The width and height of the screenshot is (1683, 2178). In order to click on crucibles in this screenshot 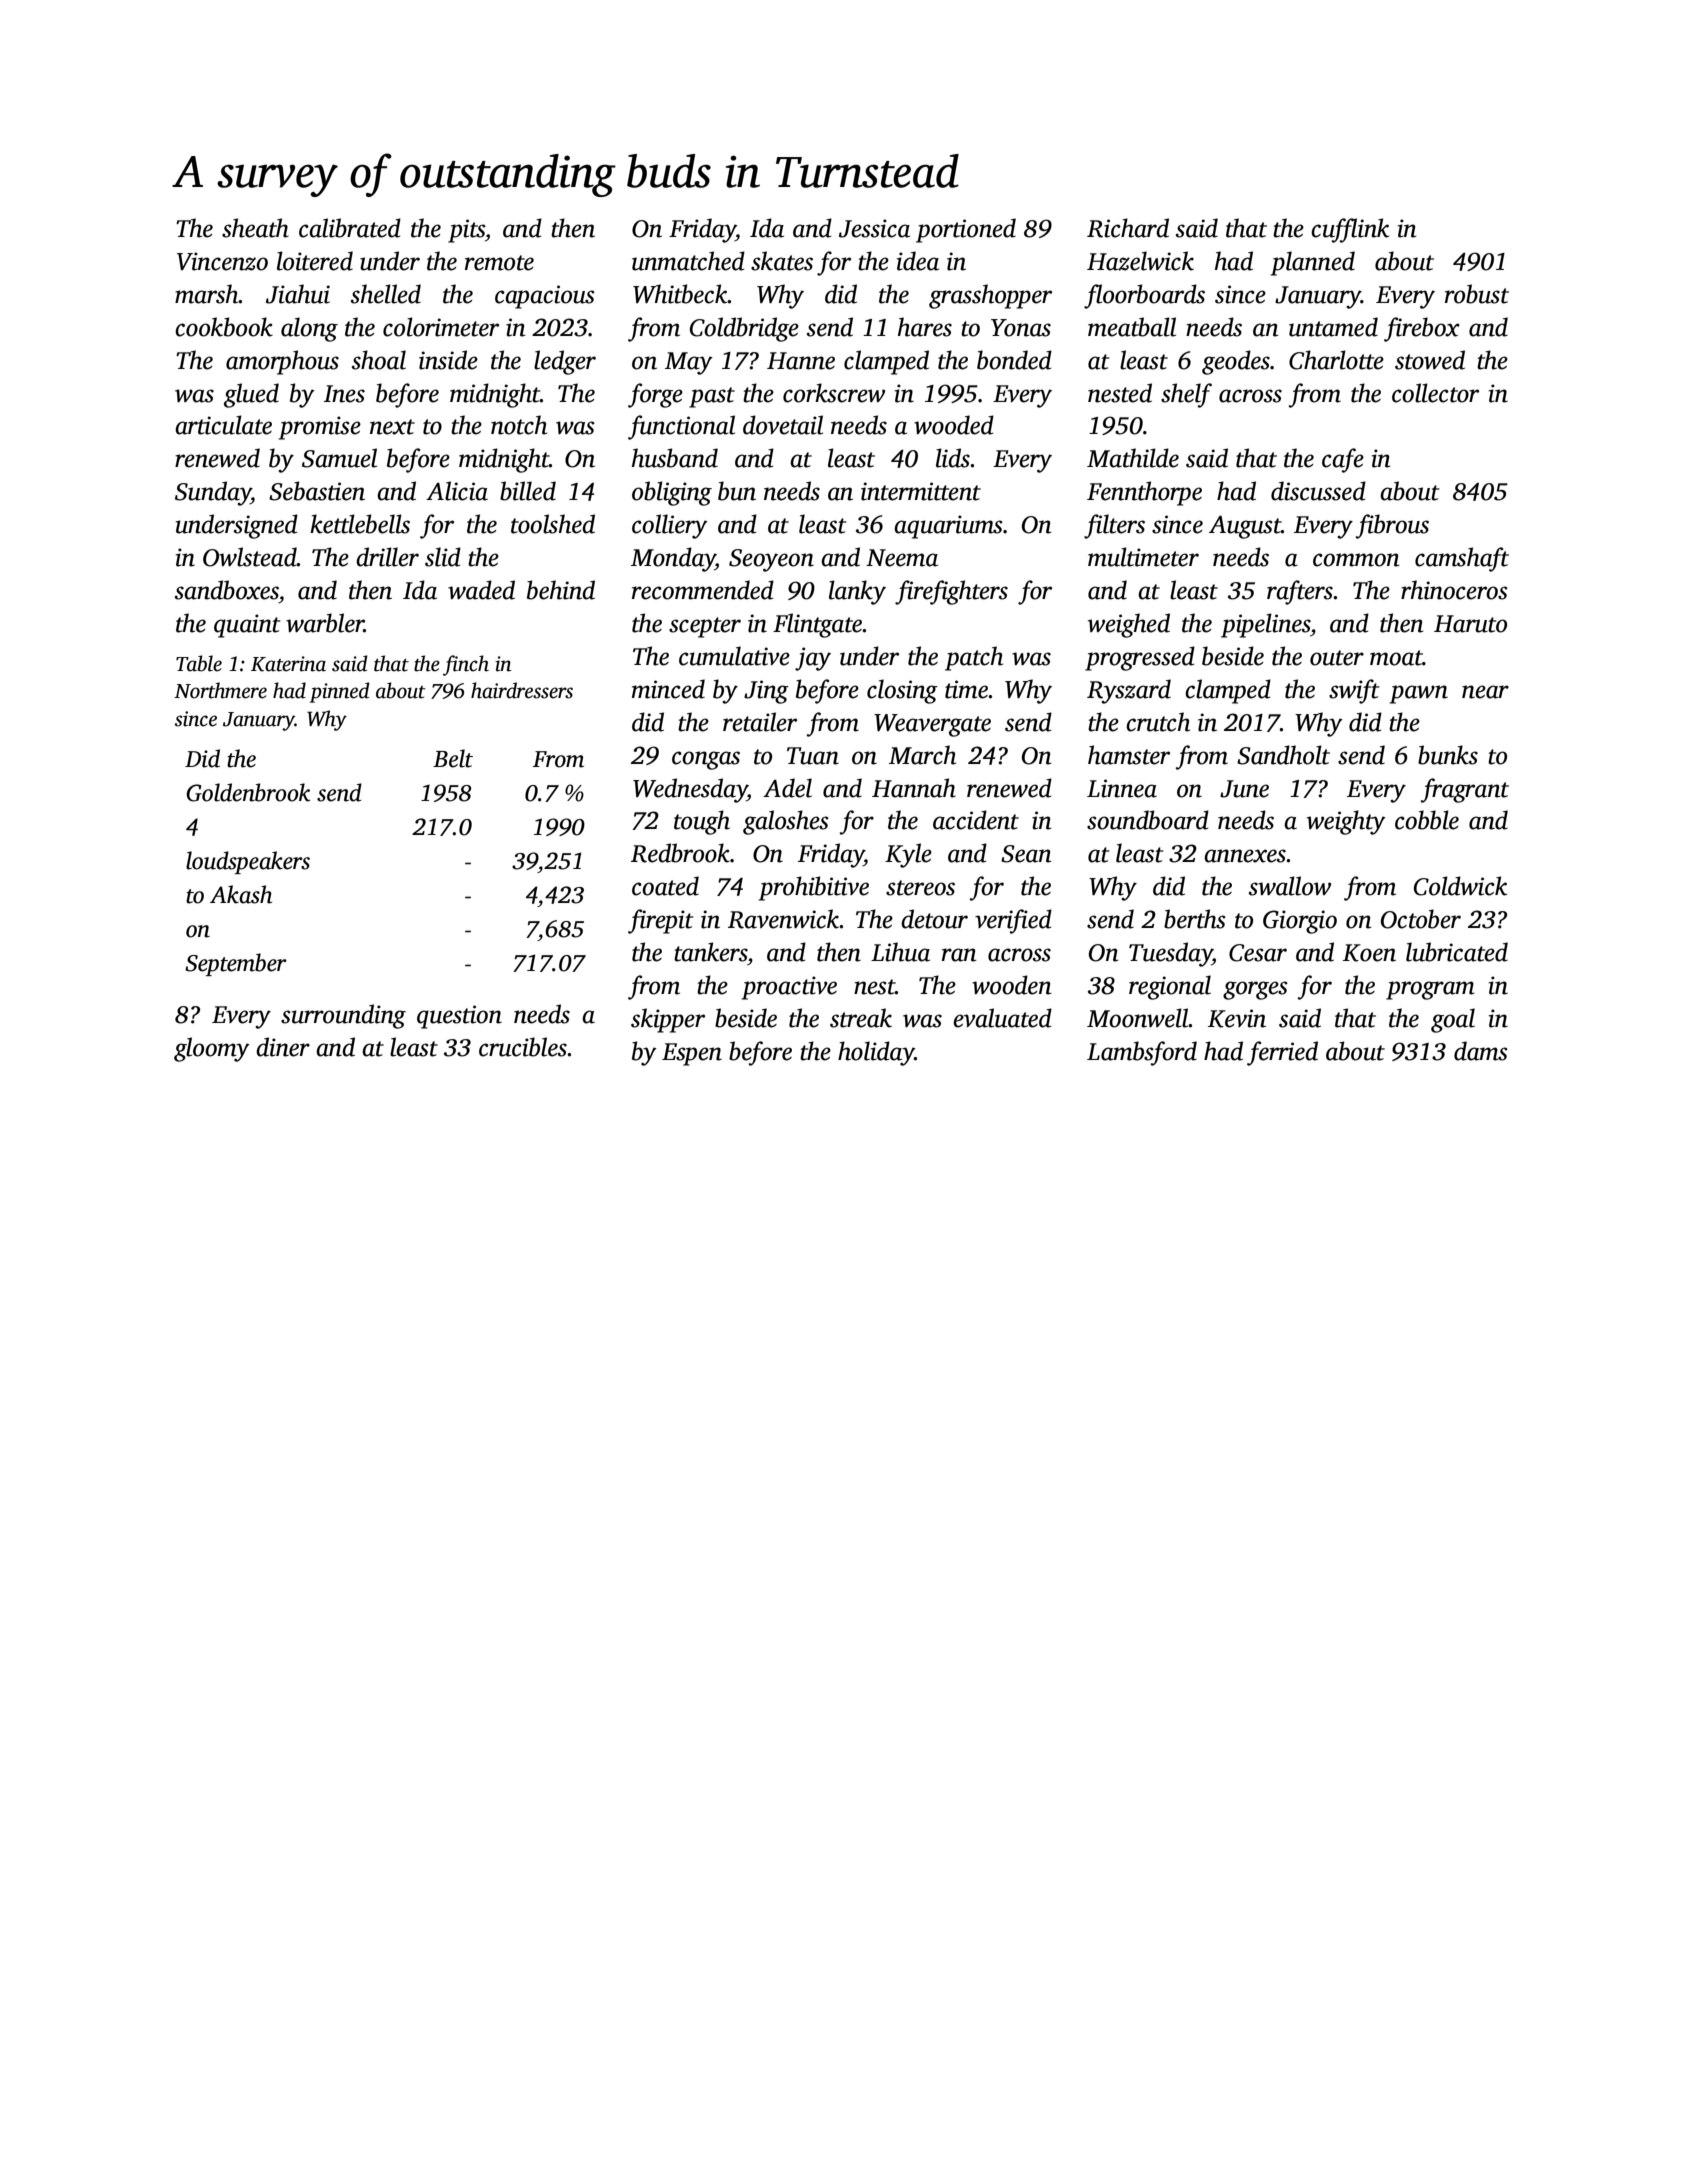, I will do `click(523, 1047)`.
